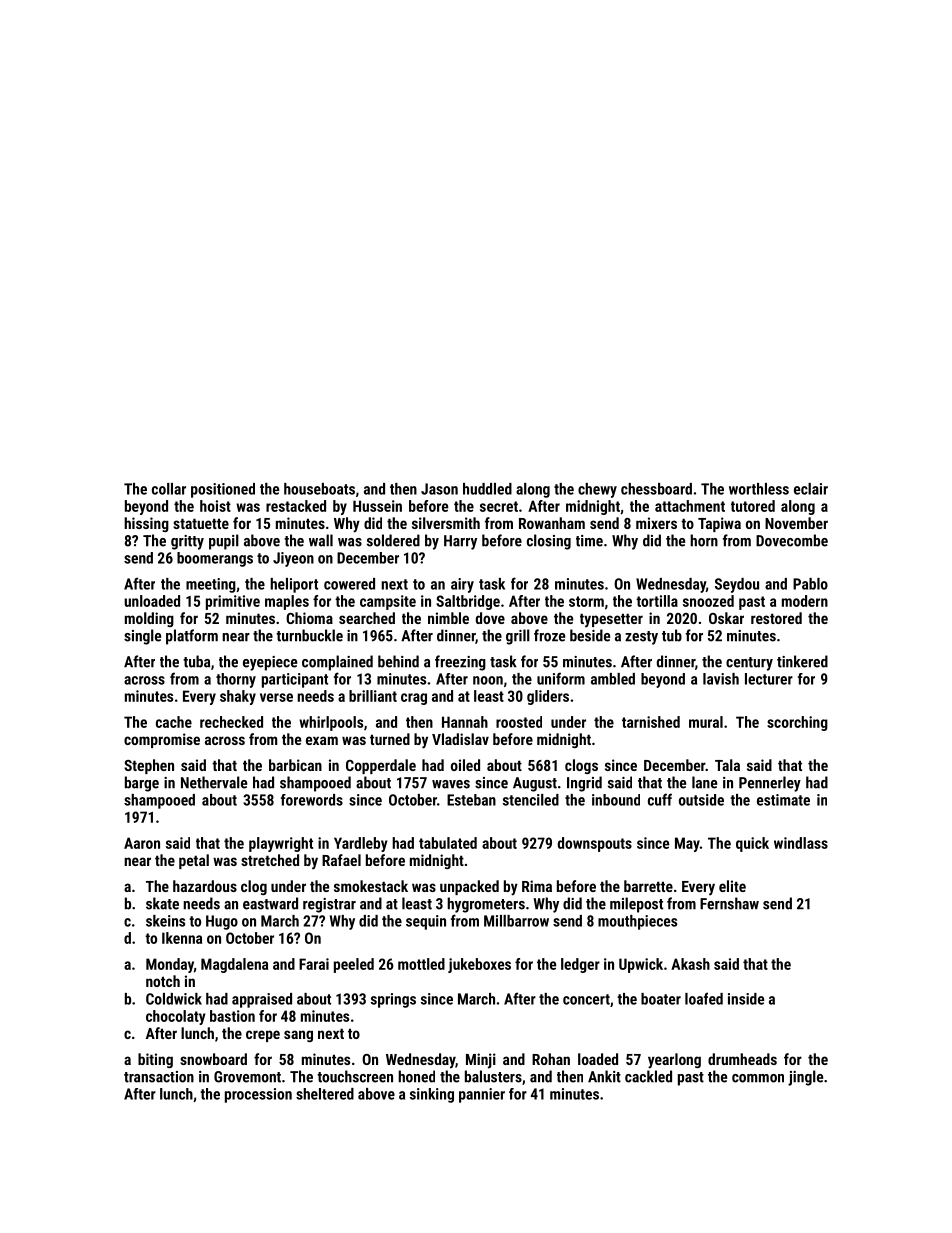 The width and height of the screenshot is (952, 1233). What do you see at coordinates (373, 696) in the screenshot?
I see `brilliant` at bounding box center [373, 696].
